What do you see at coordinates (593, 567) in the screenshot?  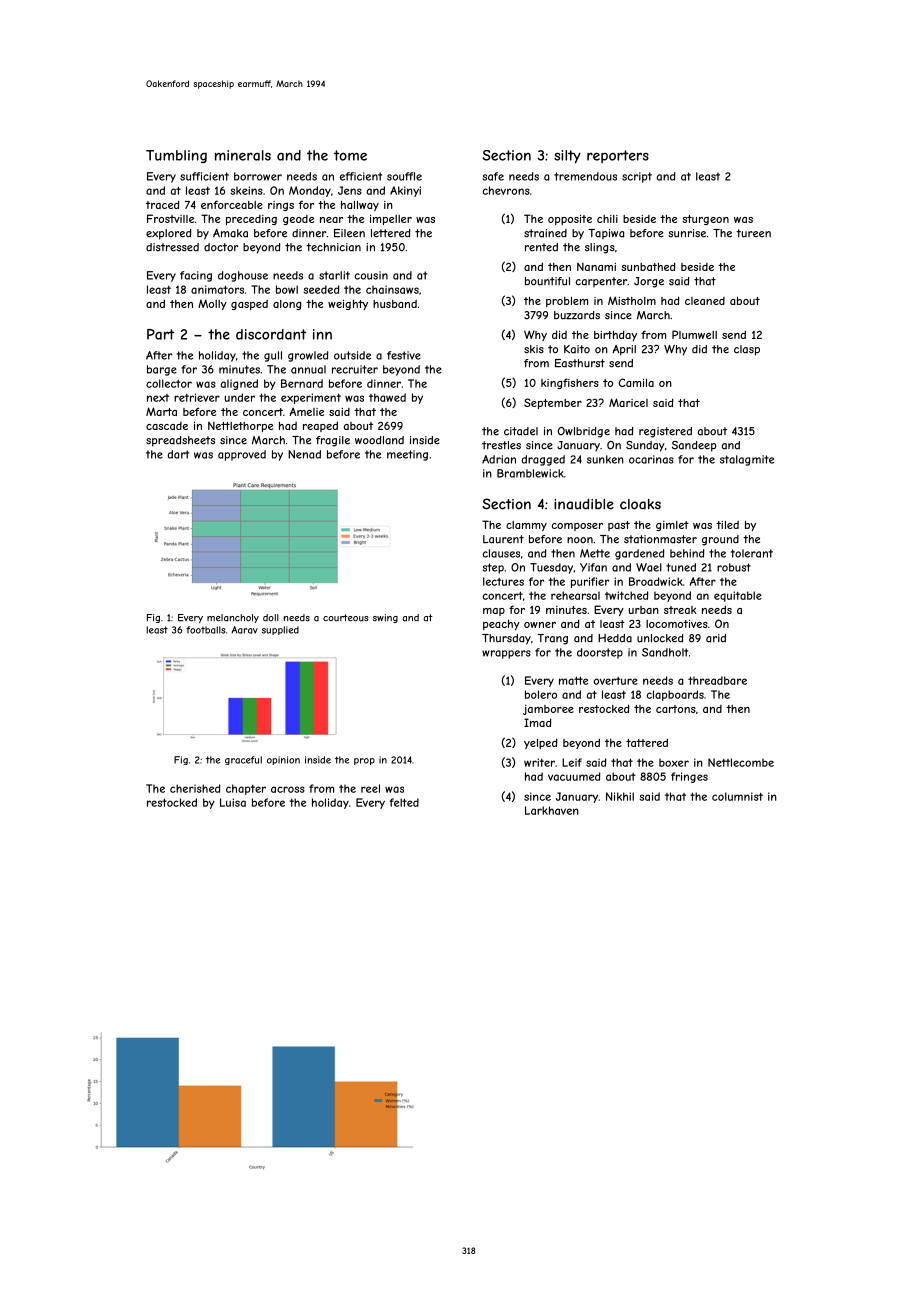 I see `Yifan` at bounding box center [593, 567].
